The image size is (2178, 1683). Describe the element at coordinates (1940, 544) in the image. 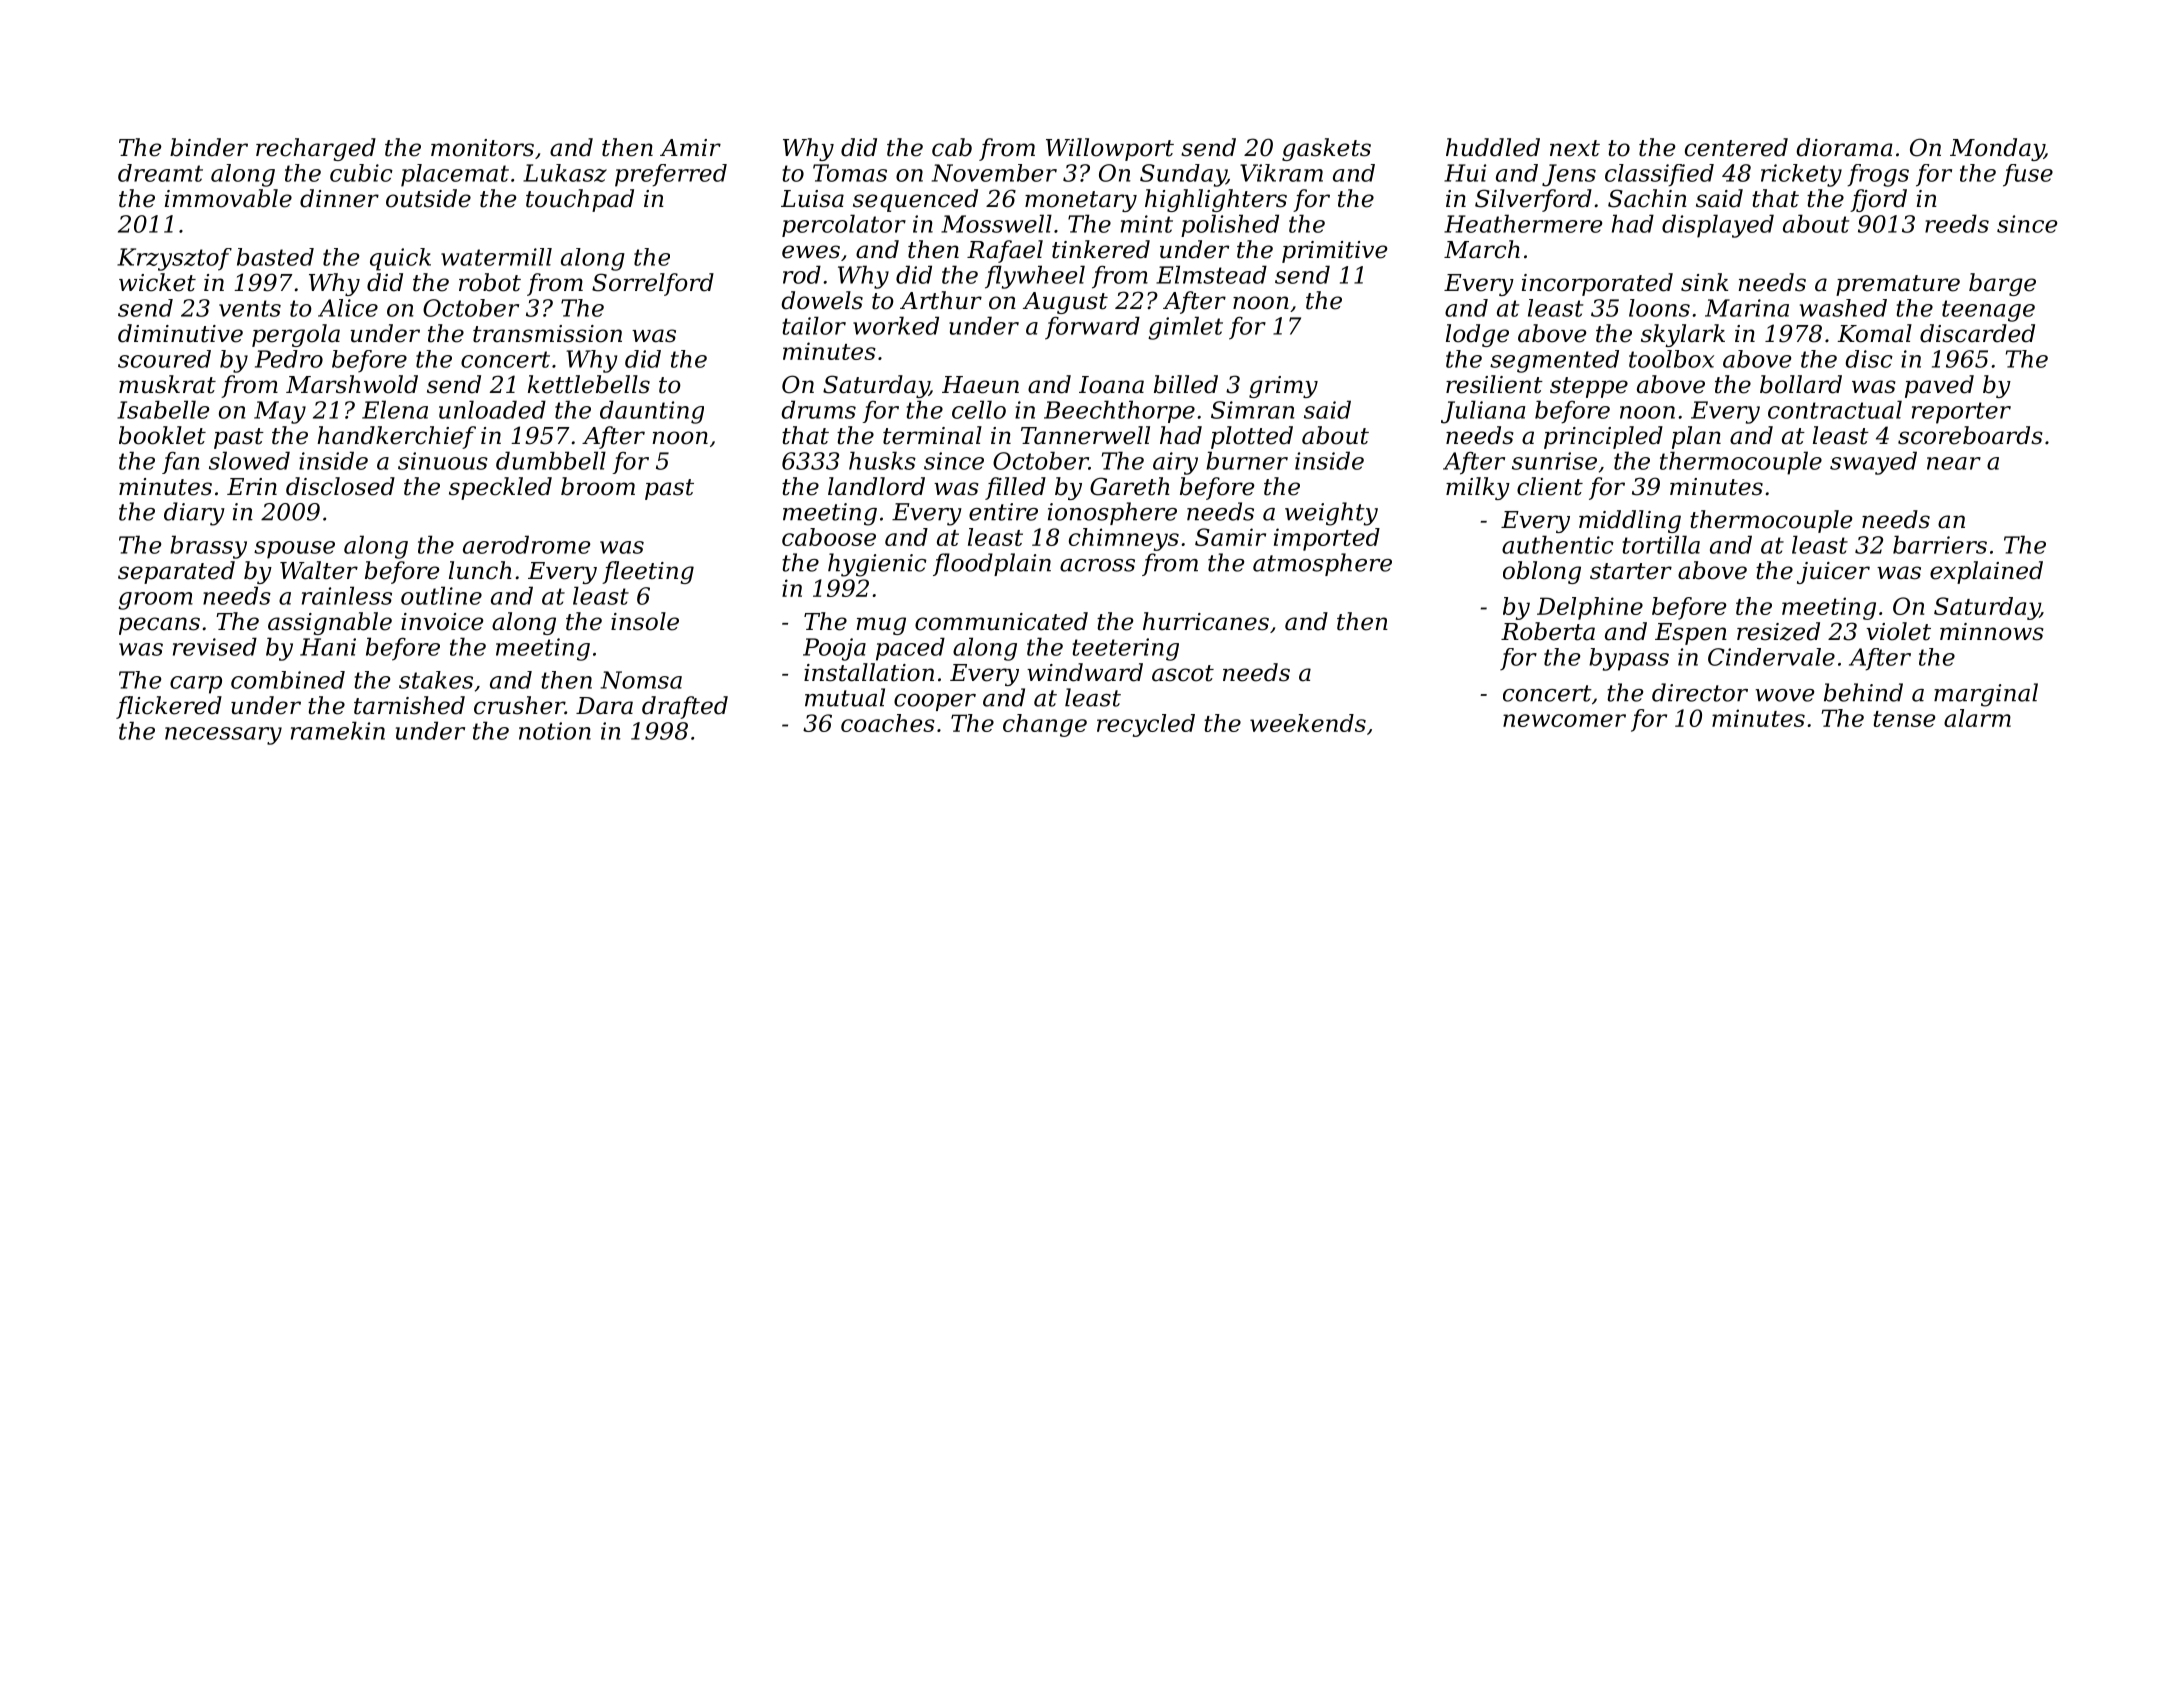

I see `barriers` at that location.
